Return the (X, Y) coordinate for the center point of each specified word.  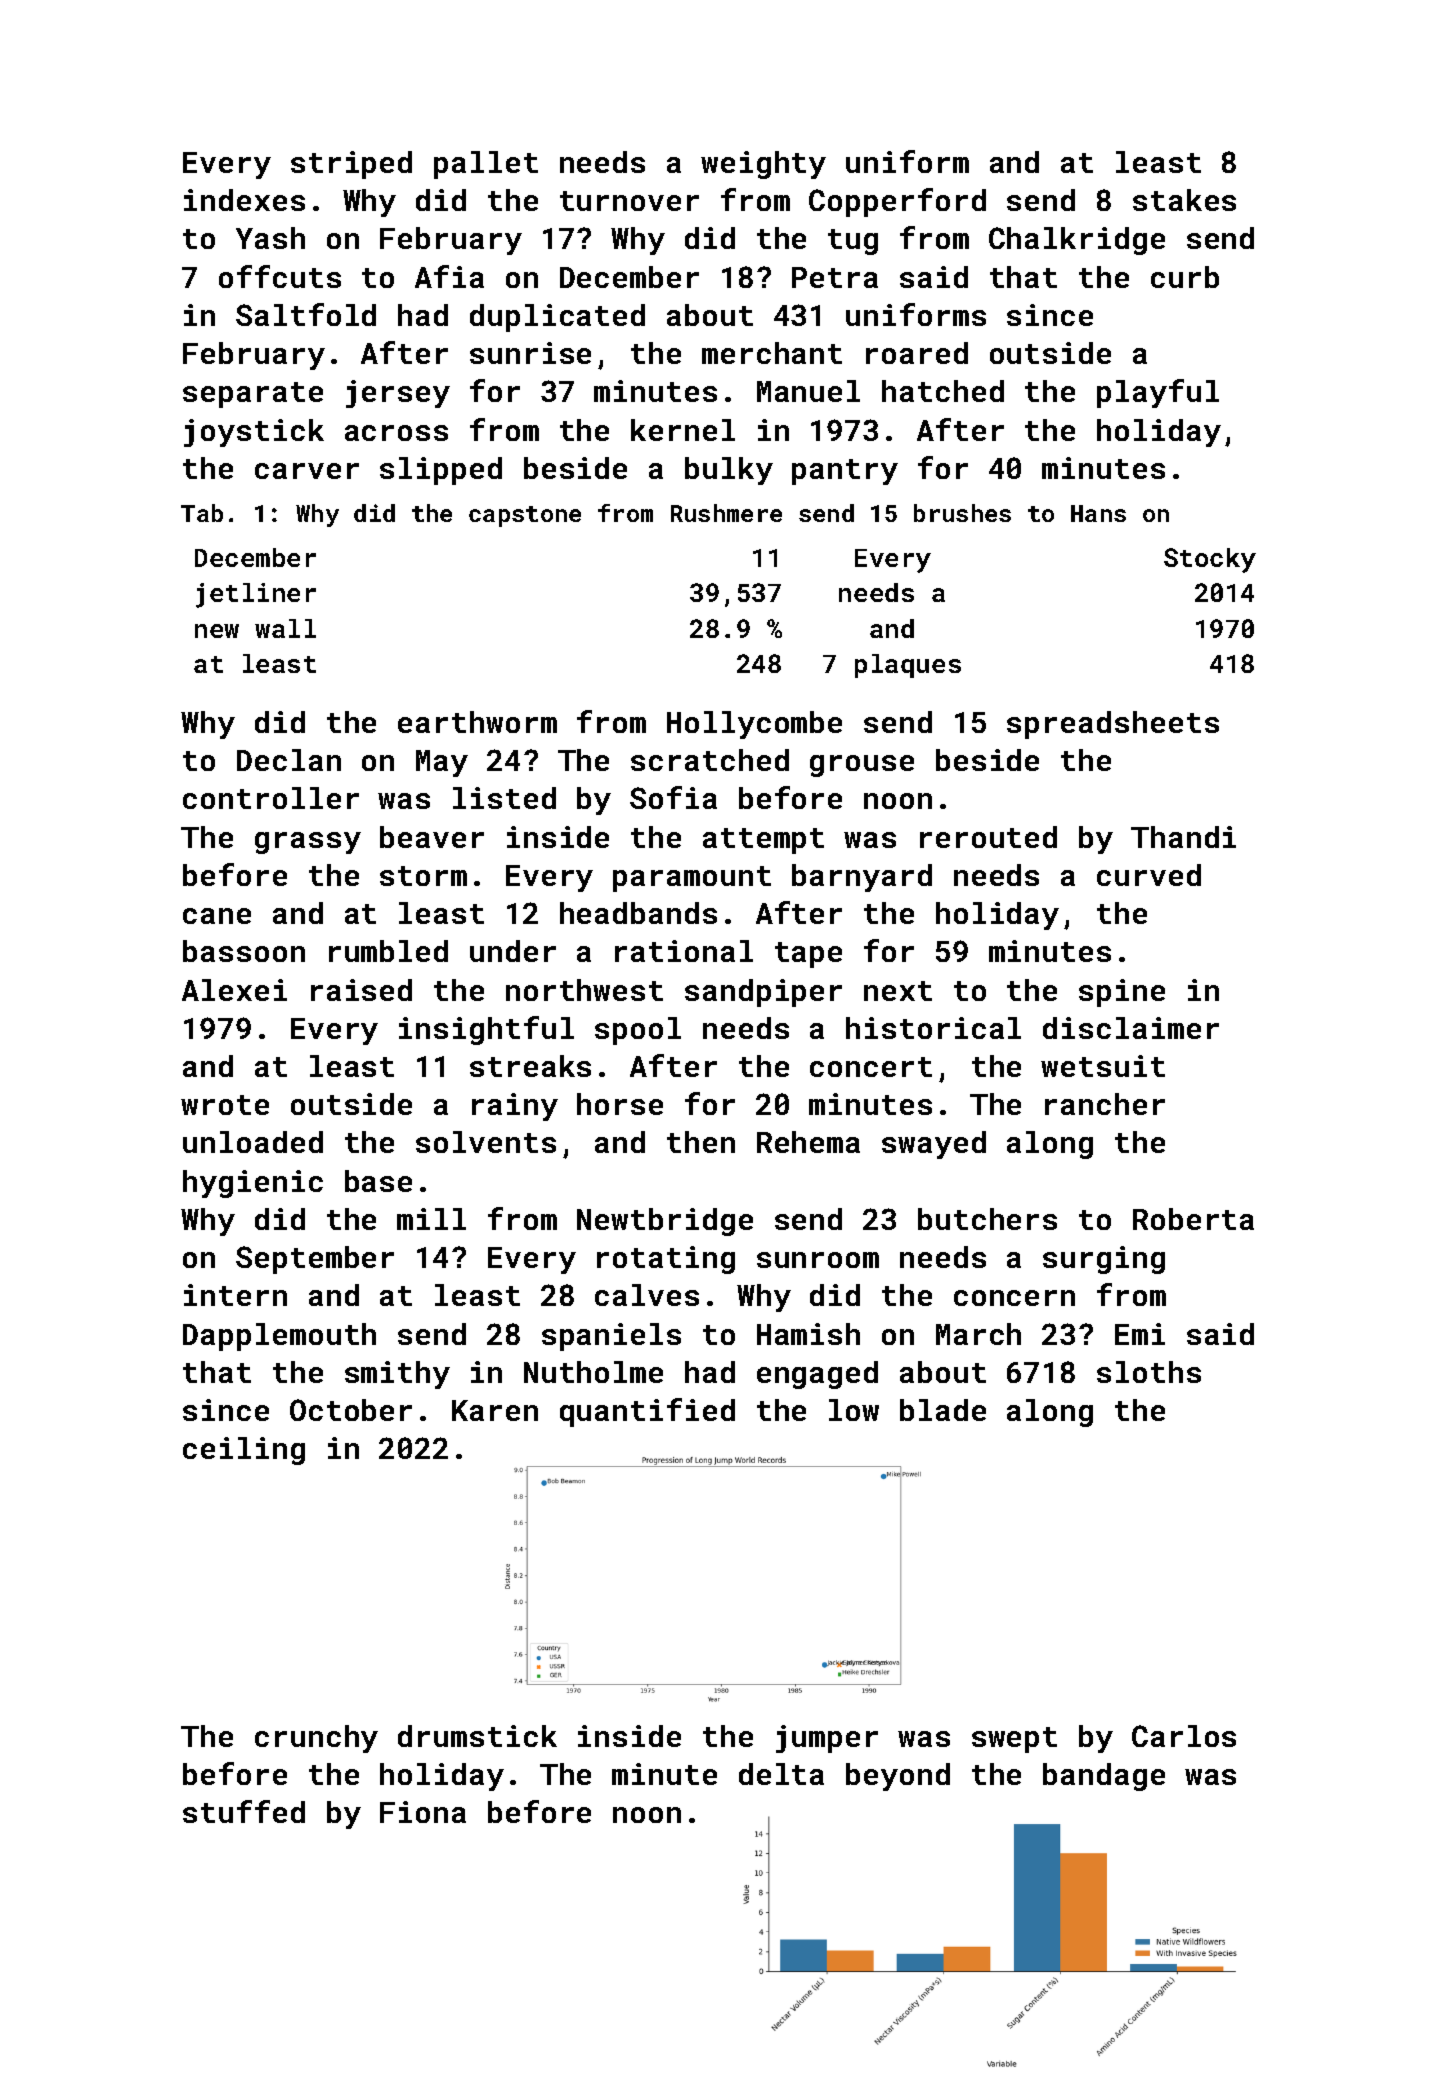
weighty (763, 165)
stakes (1184, 200)
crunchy (316, 1739)
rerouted (988, 837)
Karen (495, 1410)
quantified (647, 1412)
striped (351, 165)
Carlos (1184, 1736)
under (513, 951)
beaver (432, 837)
